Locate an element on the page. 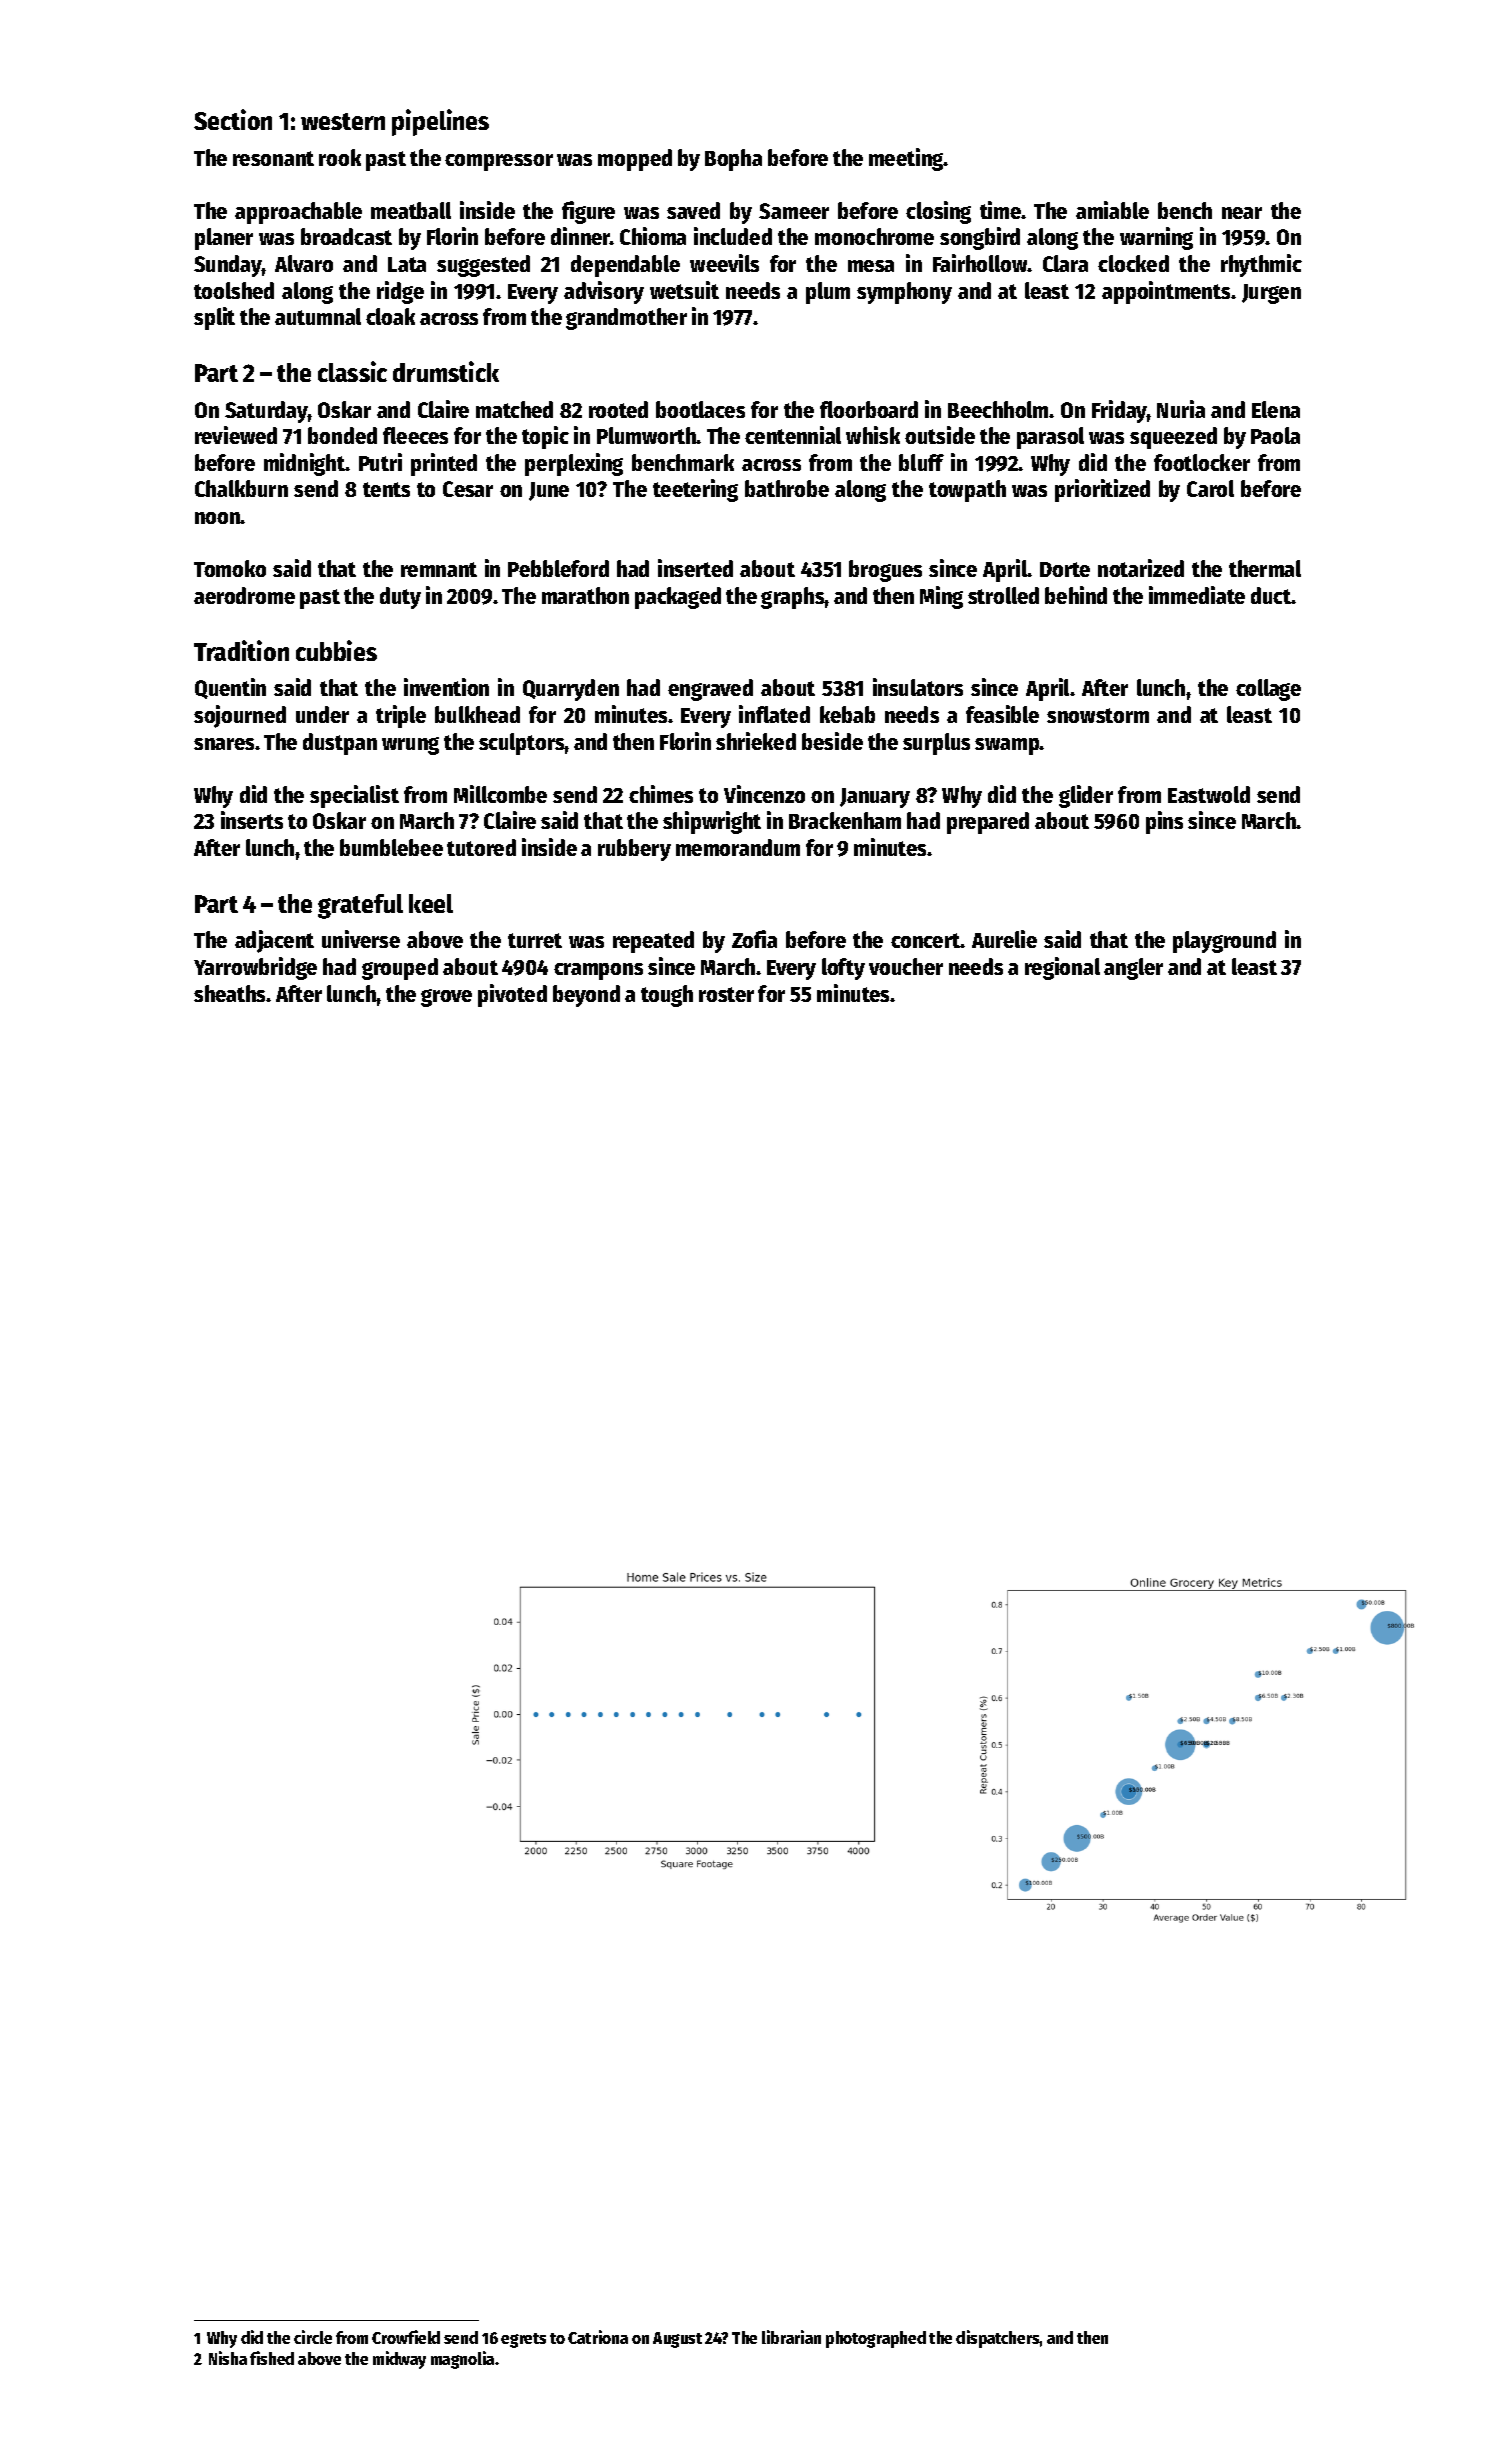 The width and height of the image is (1496, 2464). included is located at coordinates (733, 236).
